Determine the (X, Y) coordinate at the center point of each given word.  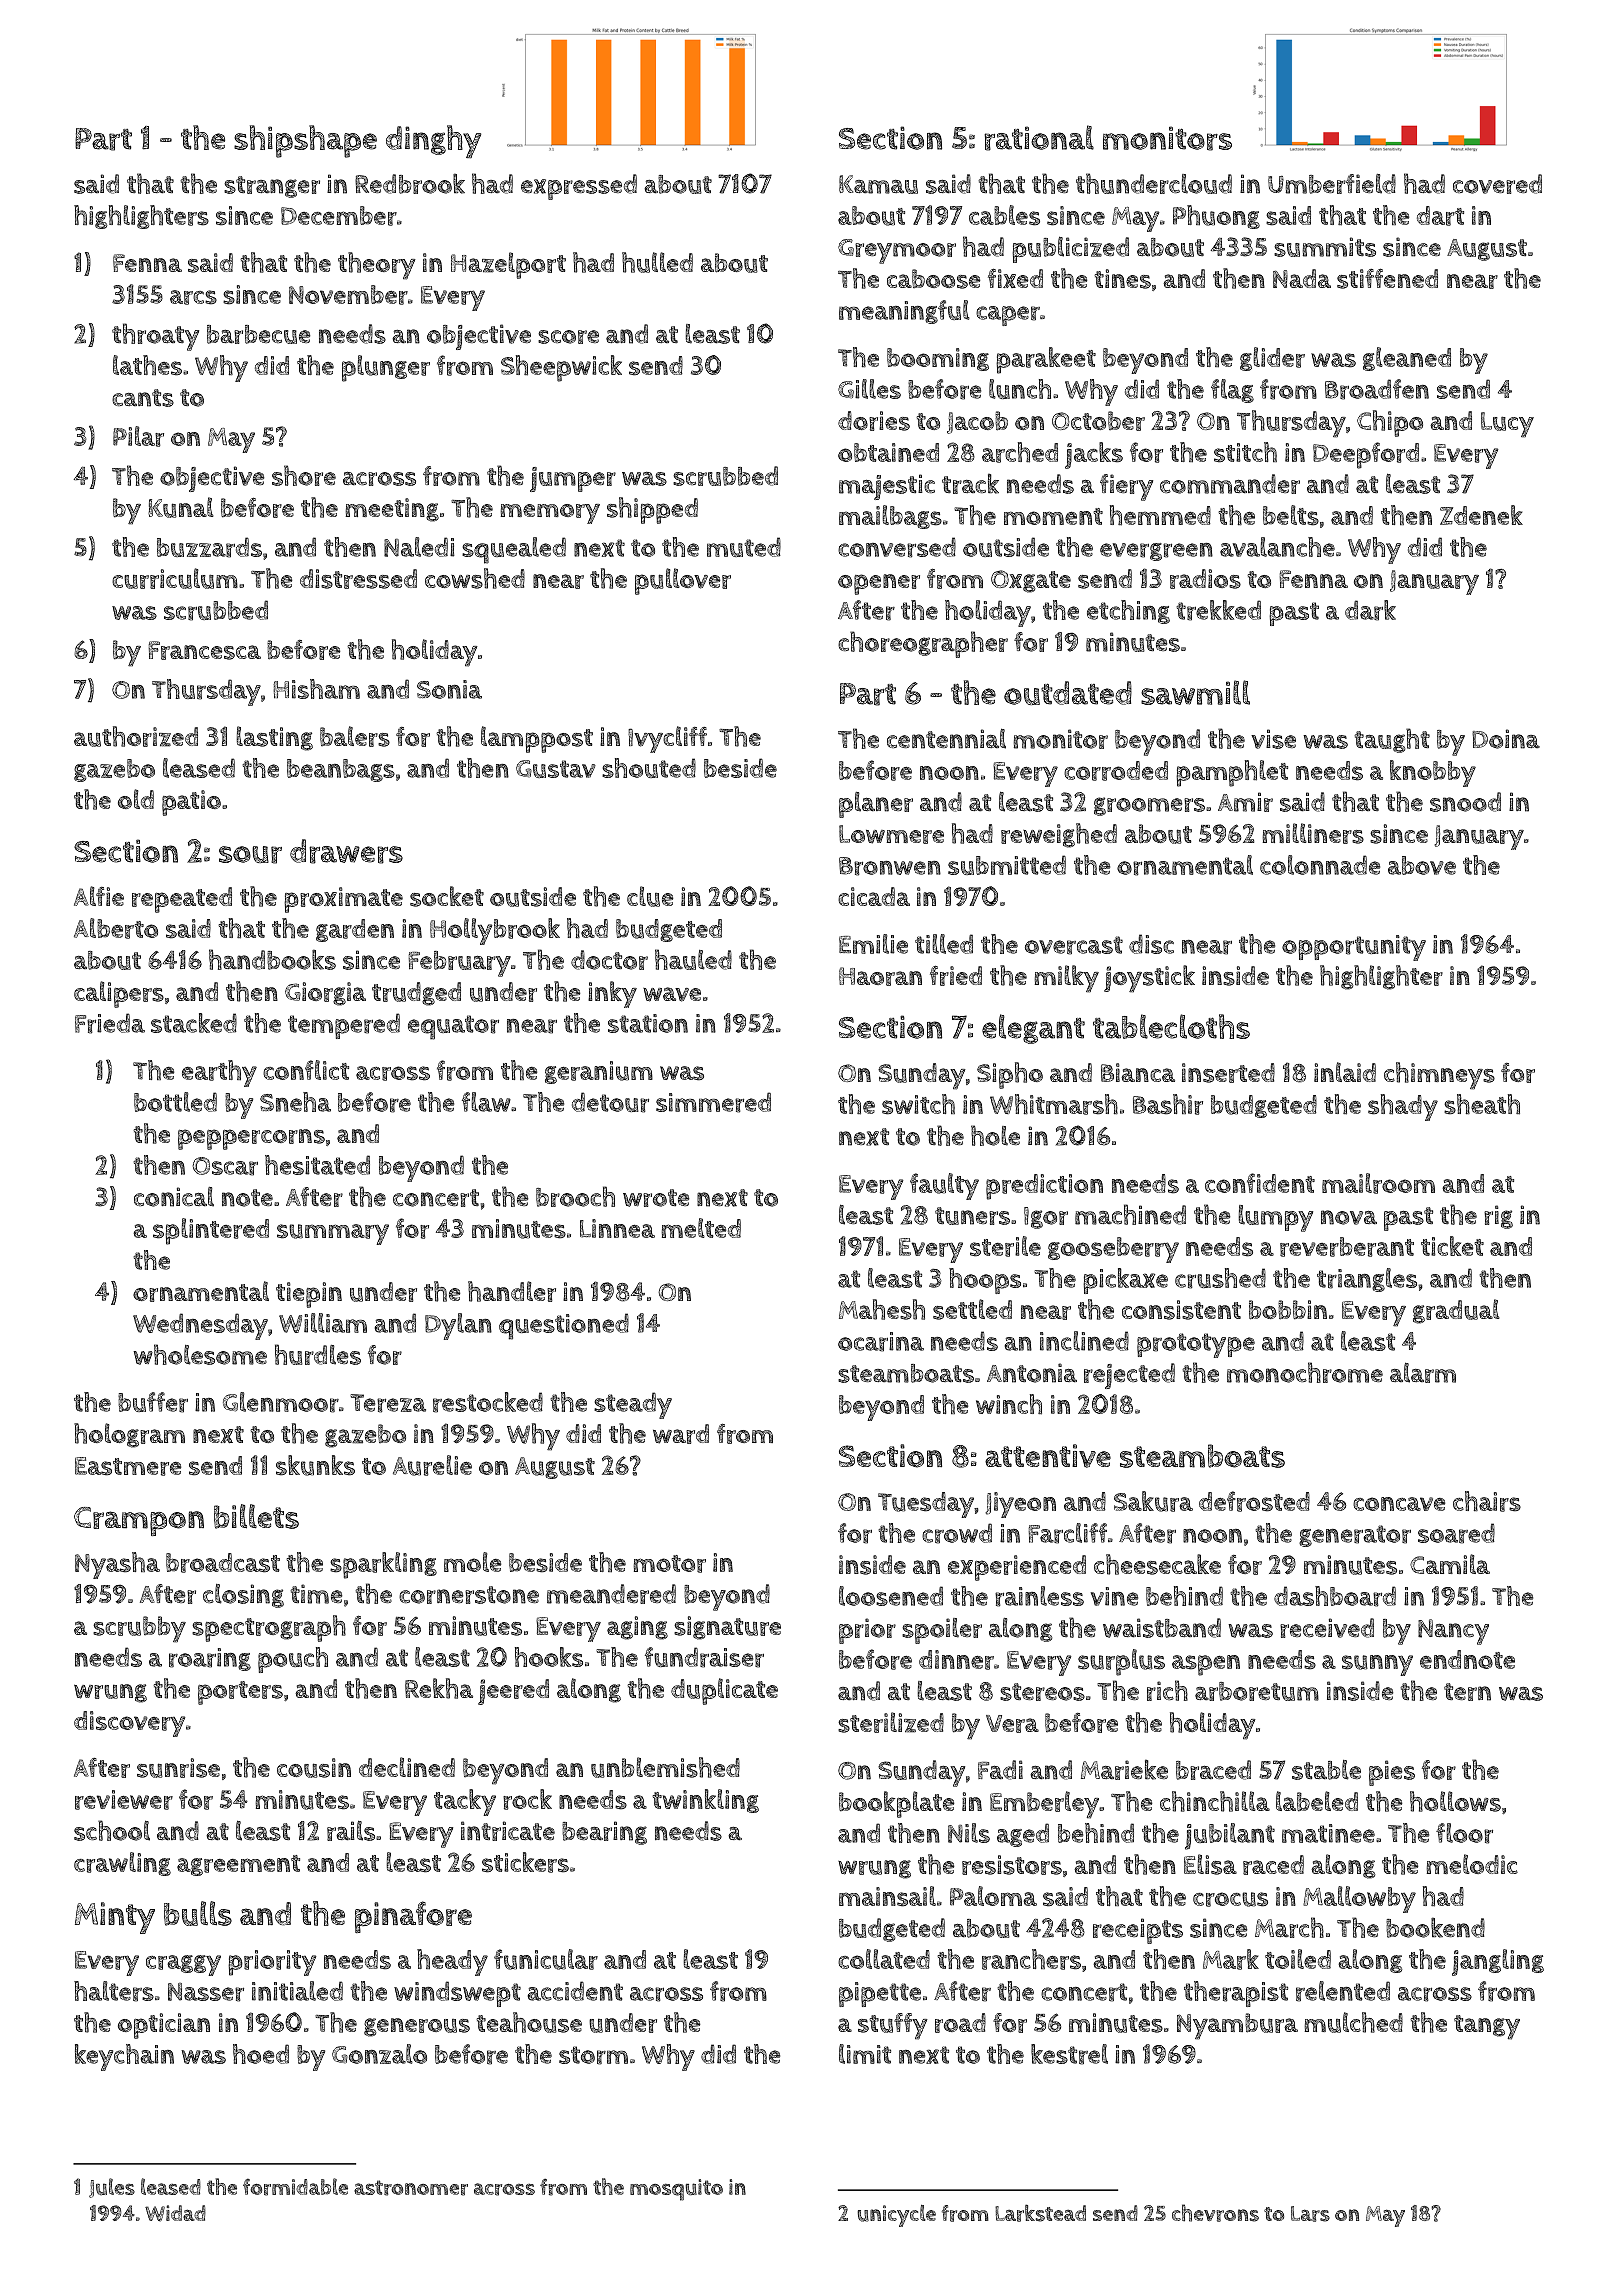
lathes (147, 365)
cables (1004, 215)
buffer (153, 1402)
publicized (1070, 250)
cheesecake (1157, 1564)
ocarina (881, 1342)
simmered (713, 1102)
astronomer (411, 2188)
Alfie (99, 896)
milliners (1313, 833)
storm (593, 2055)
